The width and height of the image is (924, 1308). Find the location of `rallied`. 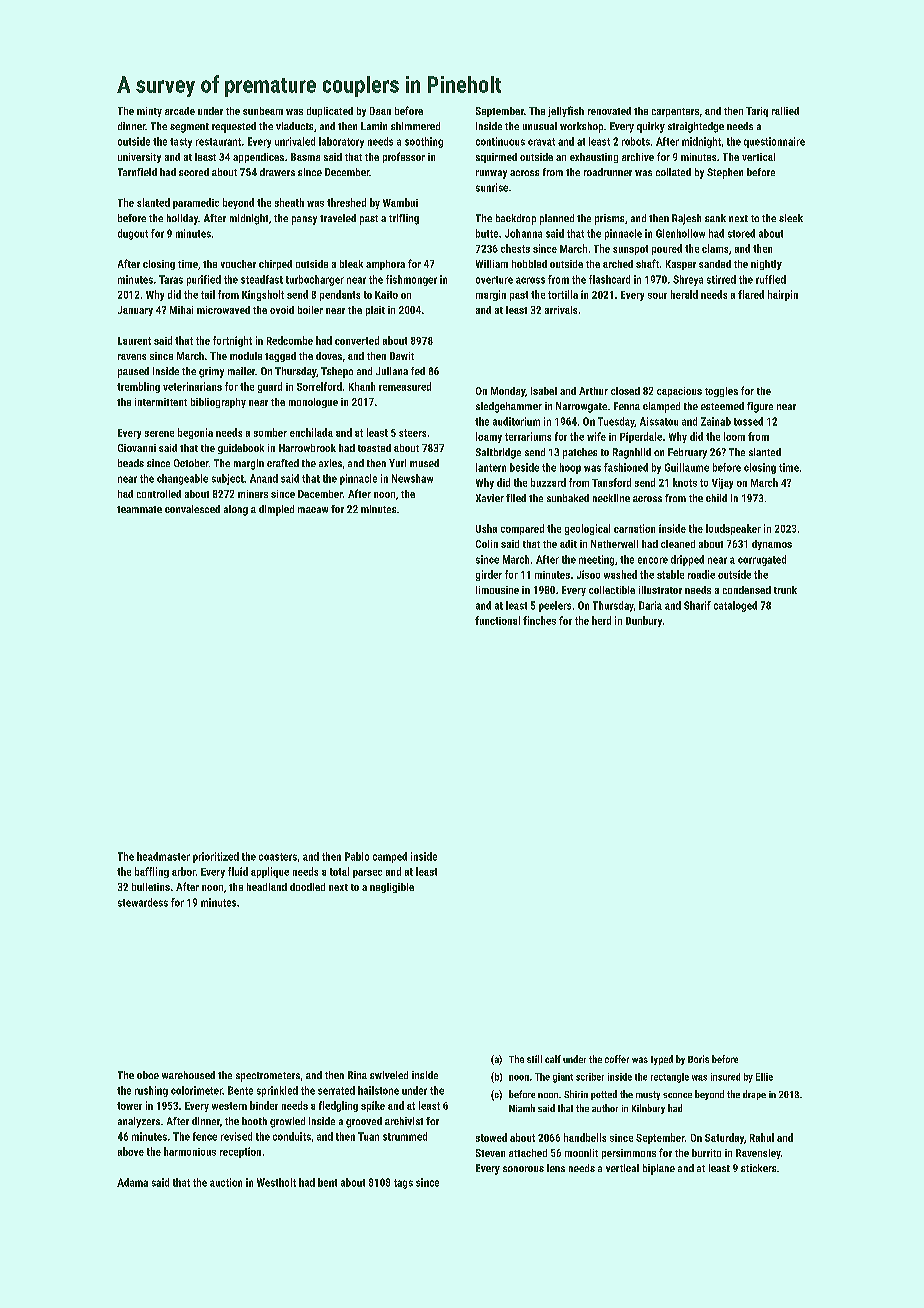

rallied is located at coordinates (785, 111).
